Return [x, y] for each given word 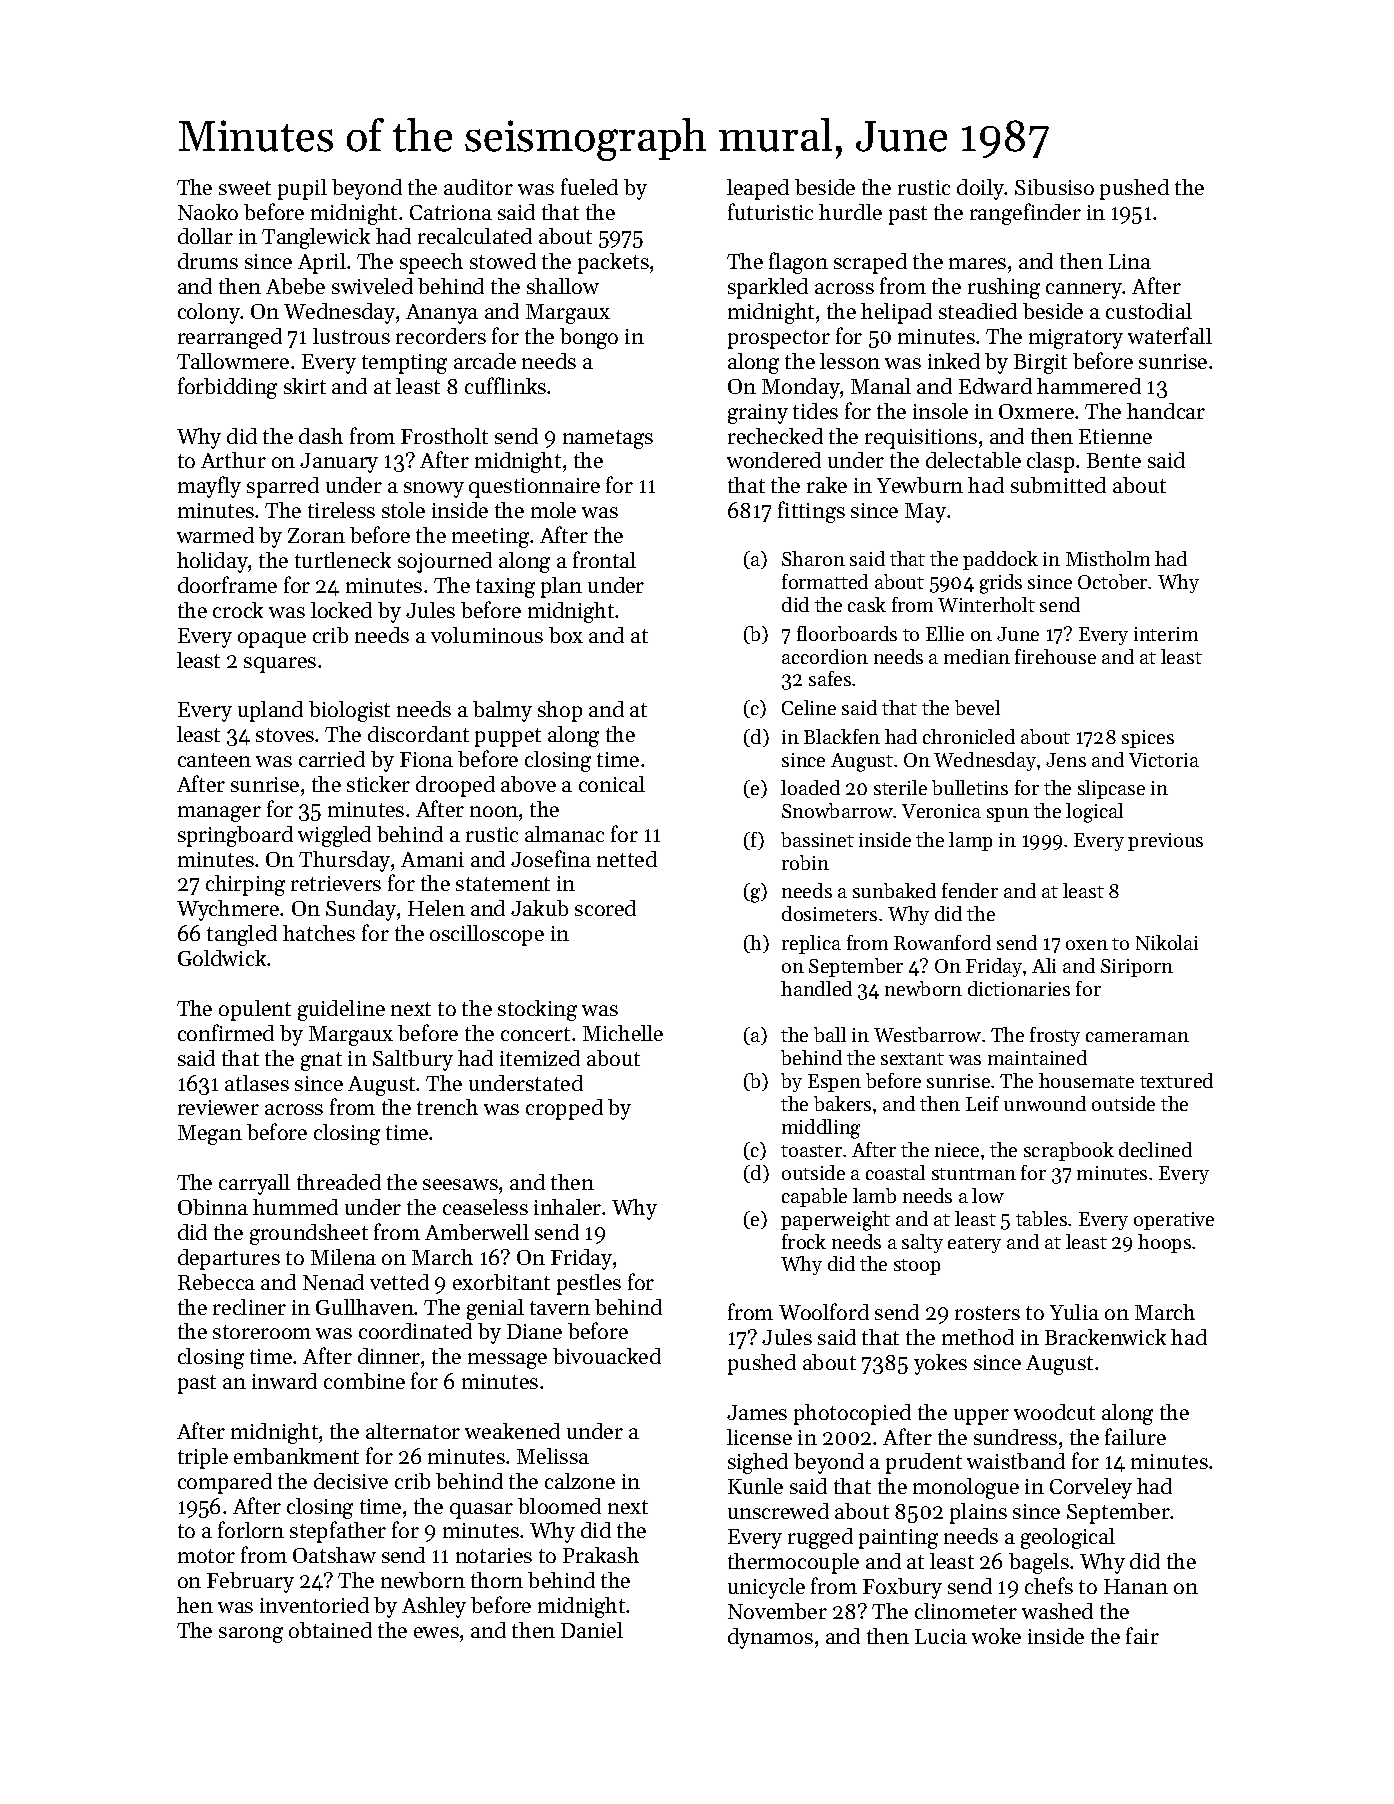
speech [431, 263]
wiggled [334, 836]
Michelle [623, 1033]
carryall [254, 1184]
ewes [436, 1632]
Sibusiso [1054, 187]
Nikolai [1167, 942]
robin [805, 862]
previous [1165, 842]
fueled [589, 186]
